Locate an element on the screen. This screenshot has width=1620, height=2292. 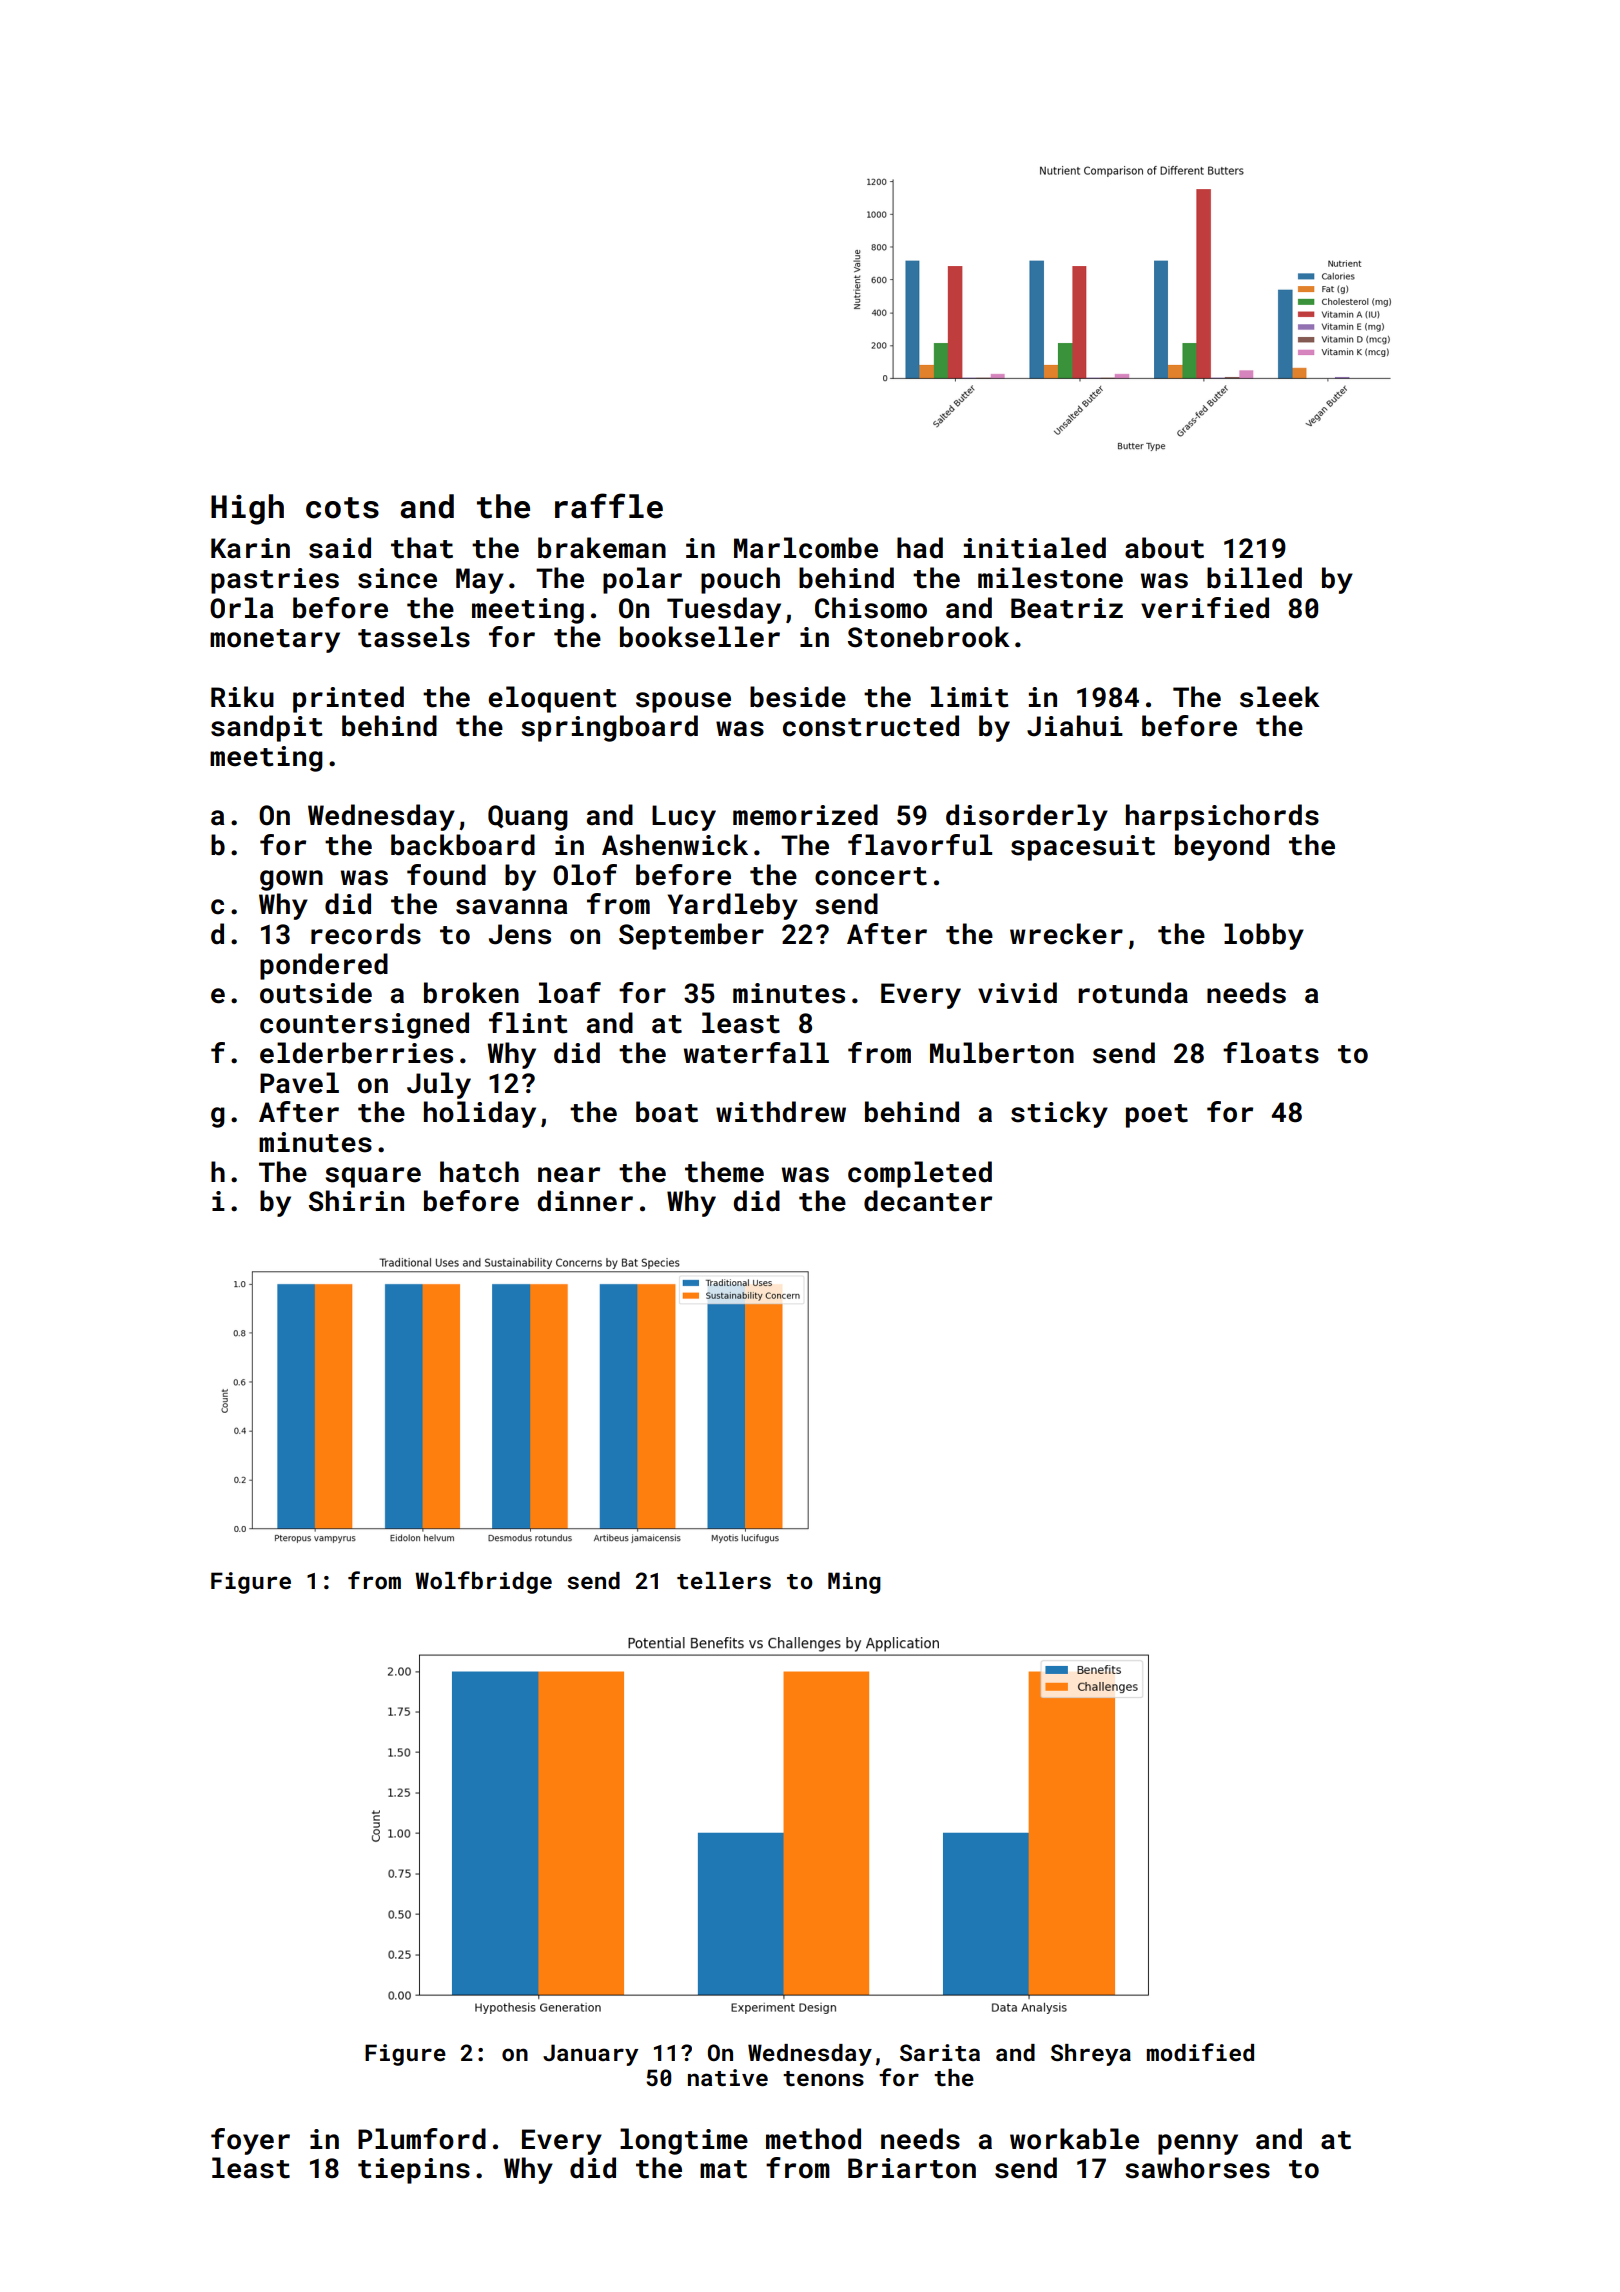
foyer is located at coordinates (250, 2141).
